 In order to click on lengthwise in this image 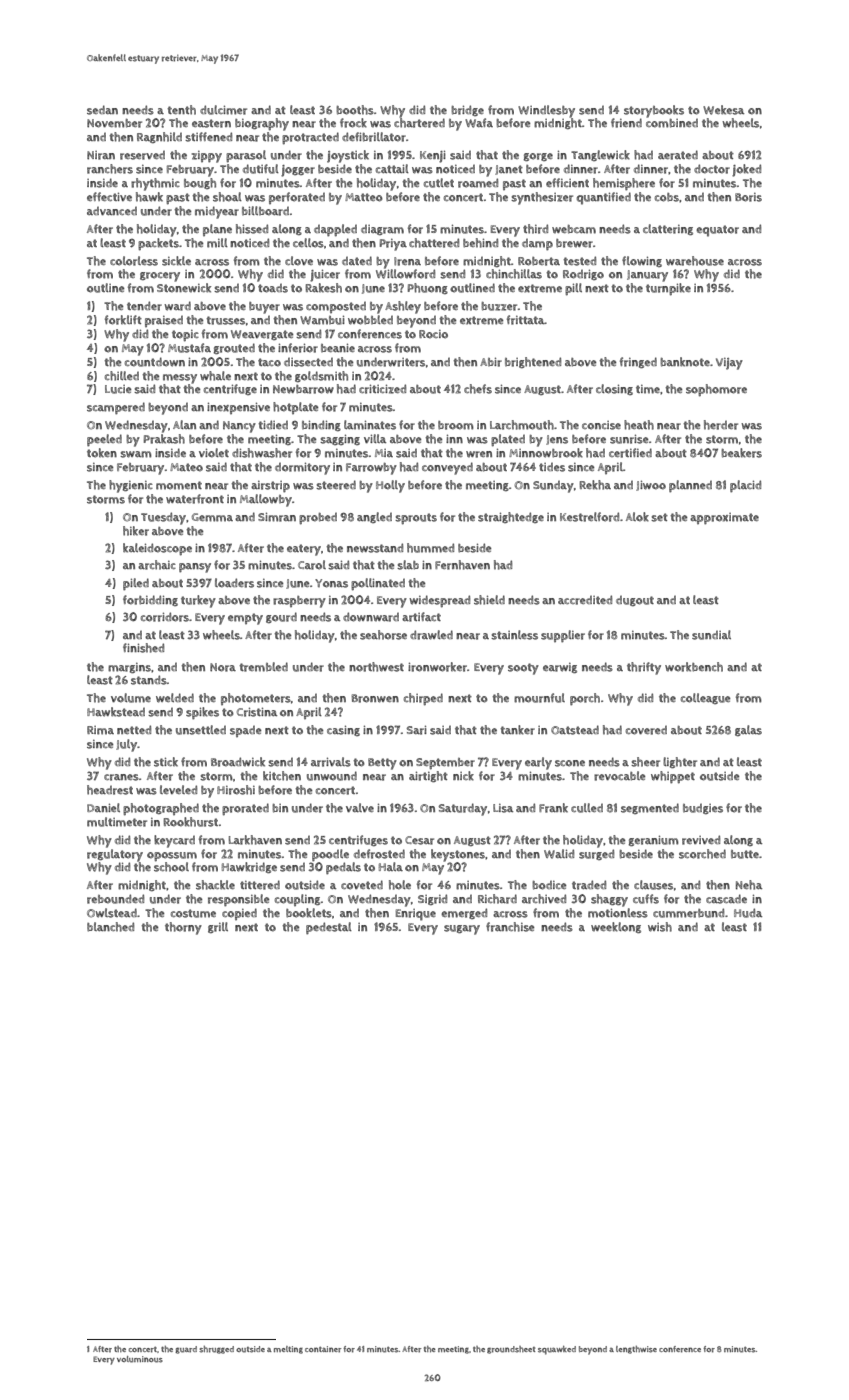, I will do `click(636, 1350)`.
